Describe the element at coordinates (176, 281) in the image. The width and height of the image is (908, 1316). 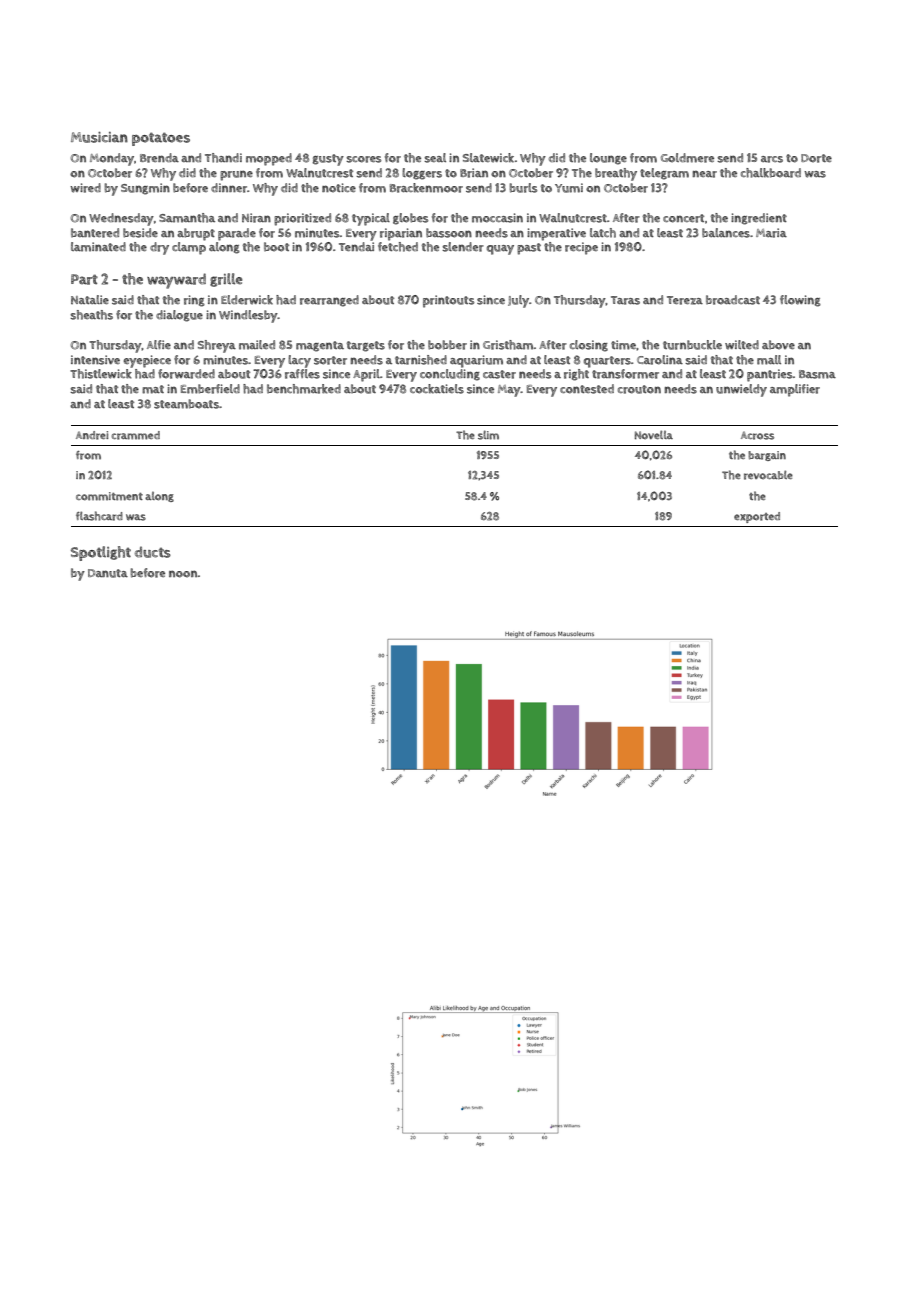
I see `wayward` at that location.
